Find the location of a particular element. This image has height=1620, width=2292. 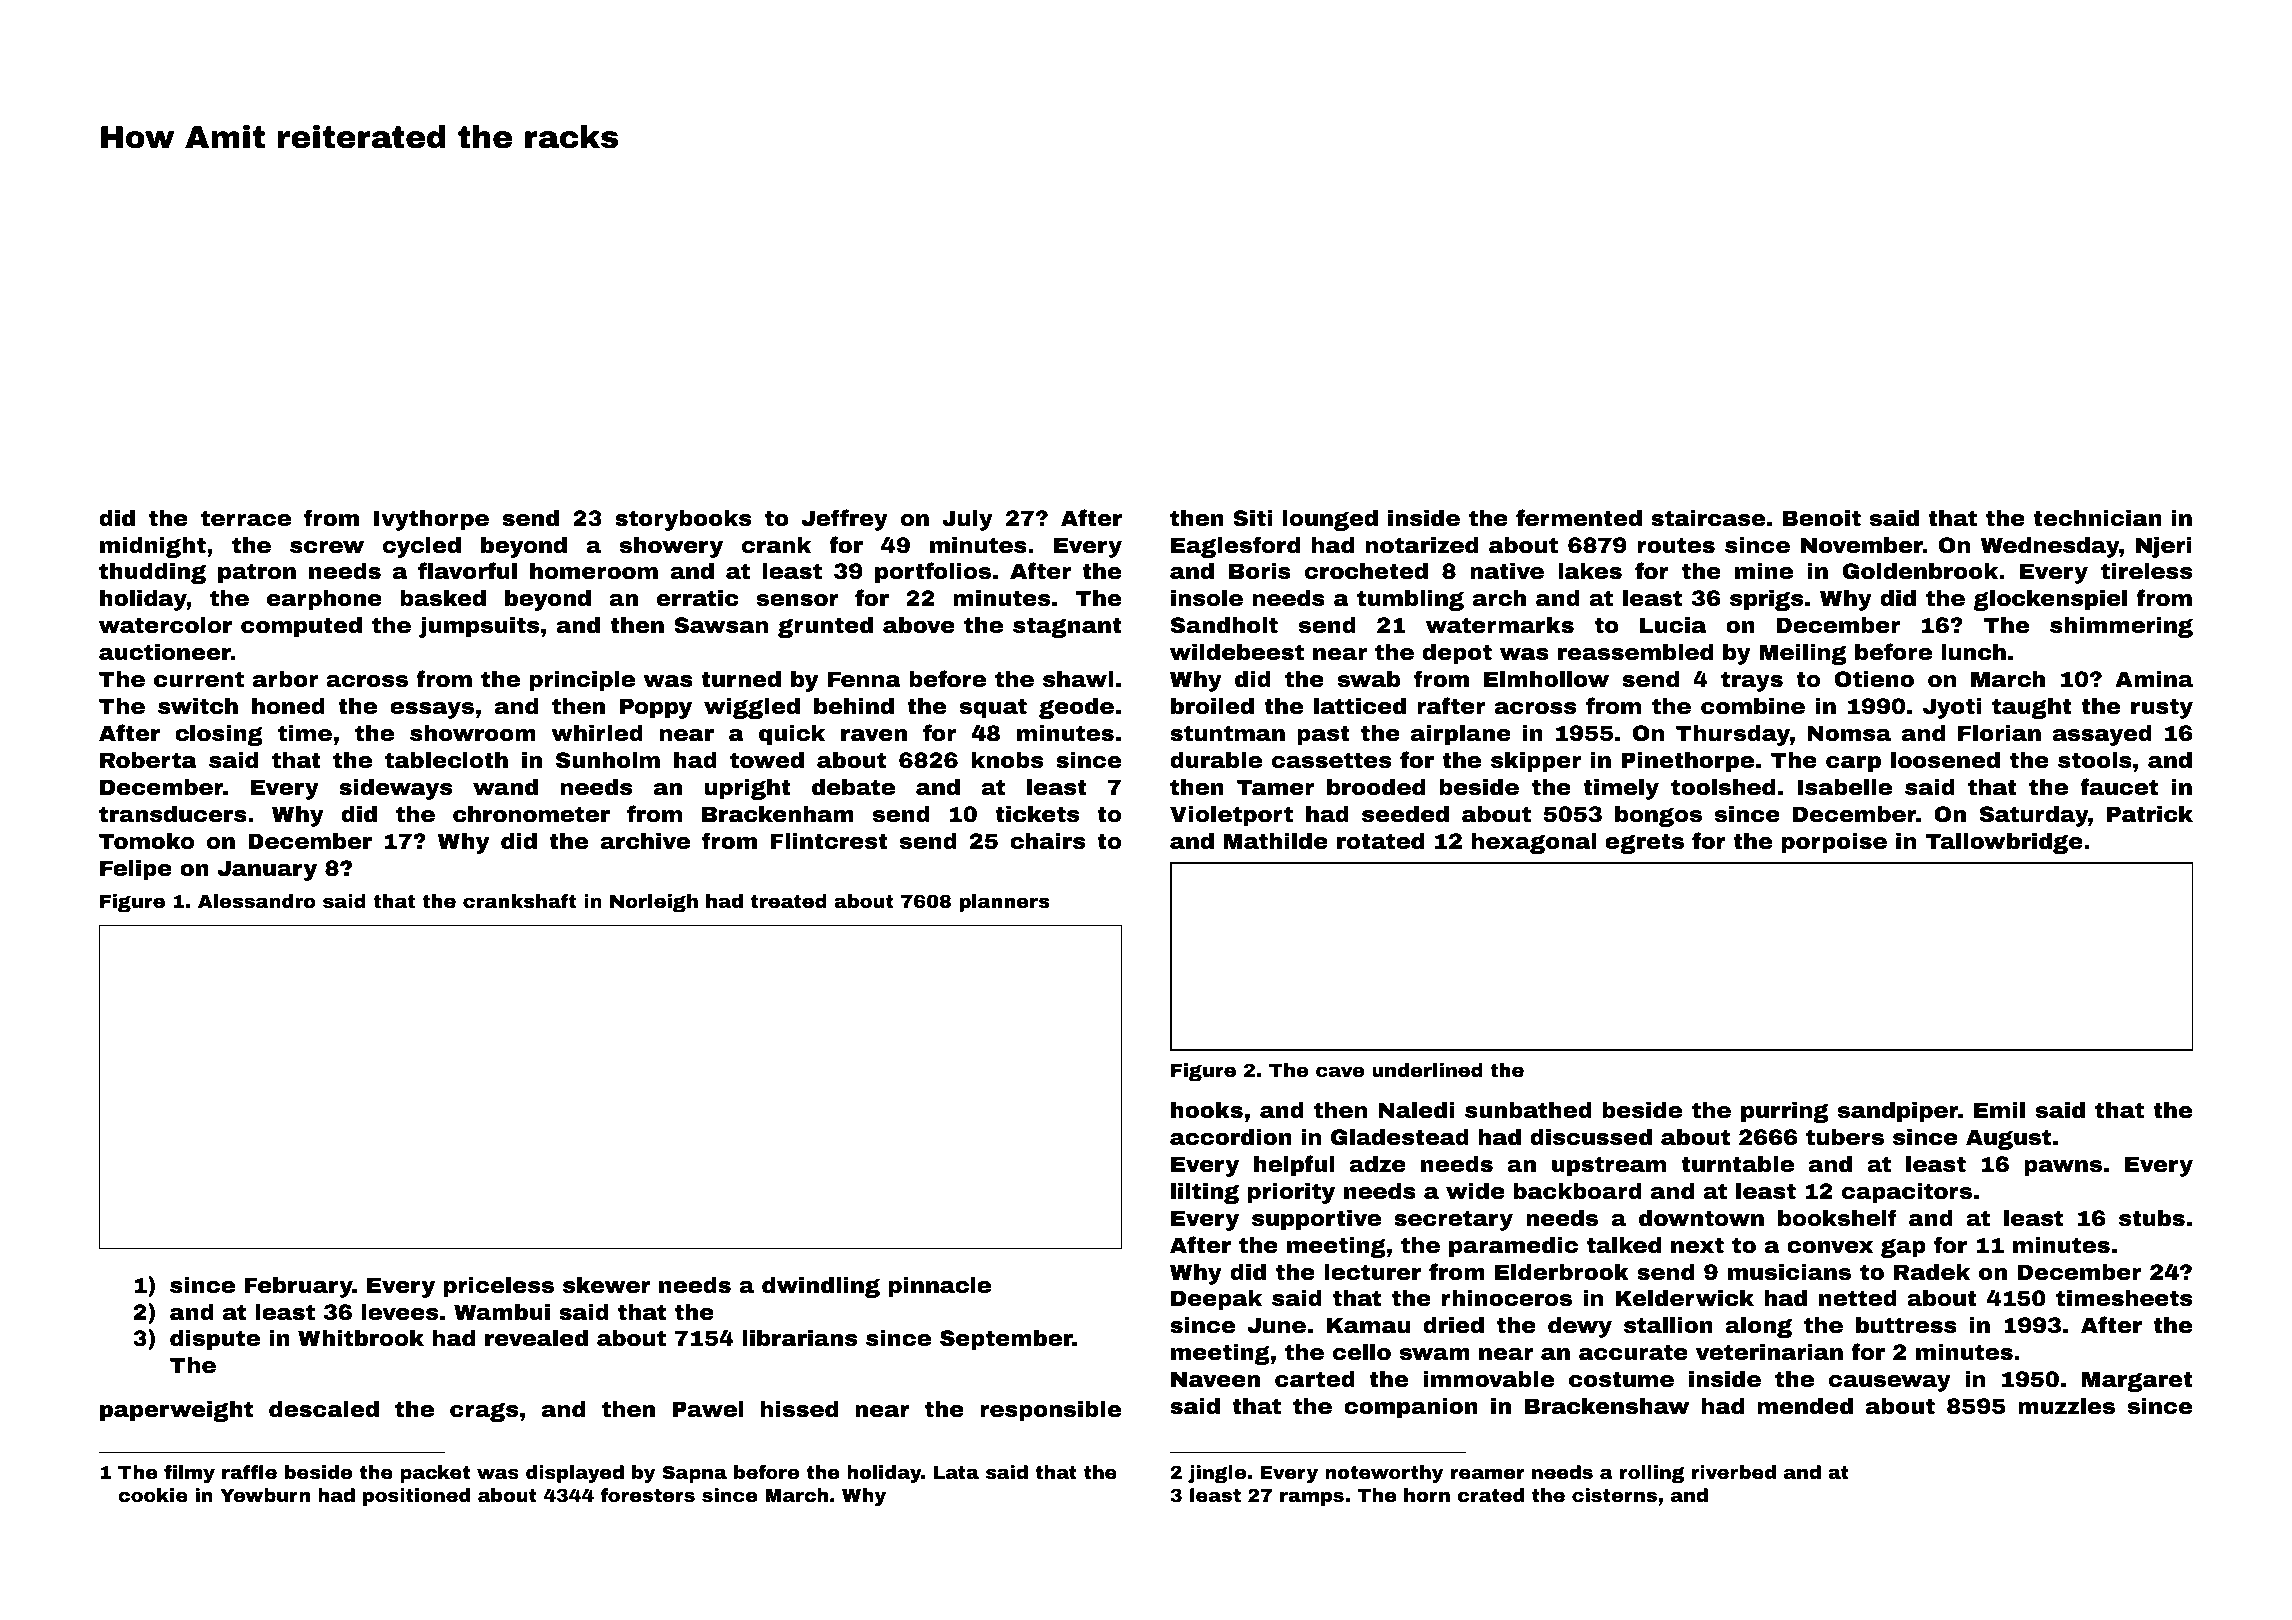

Benoit is located at coordinates (1822, 518).
